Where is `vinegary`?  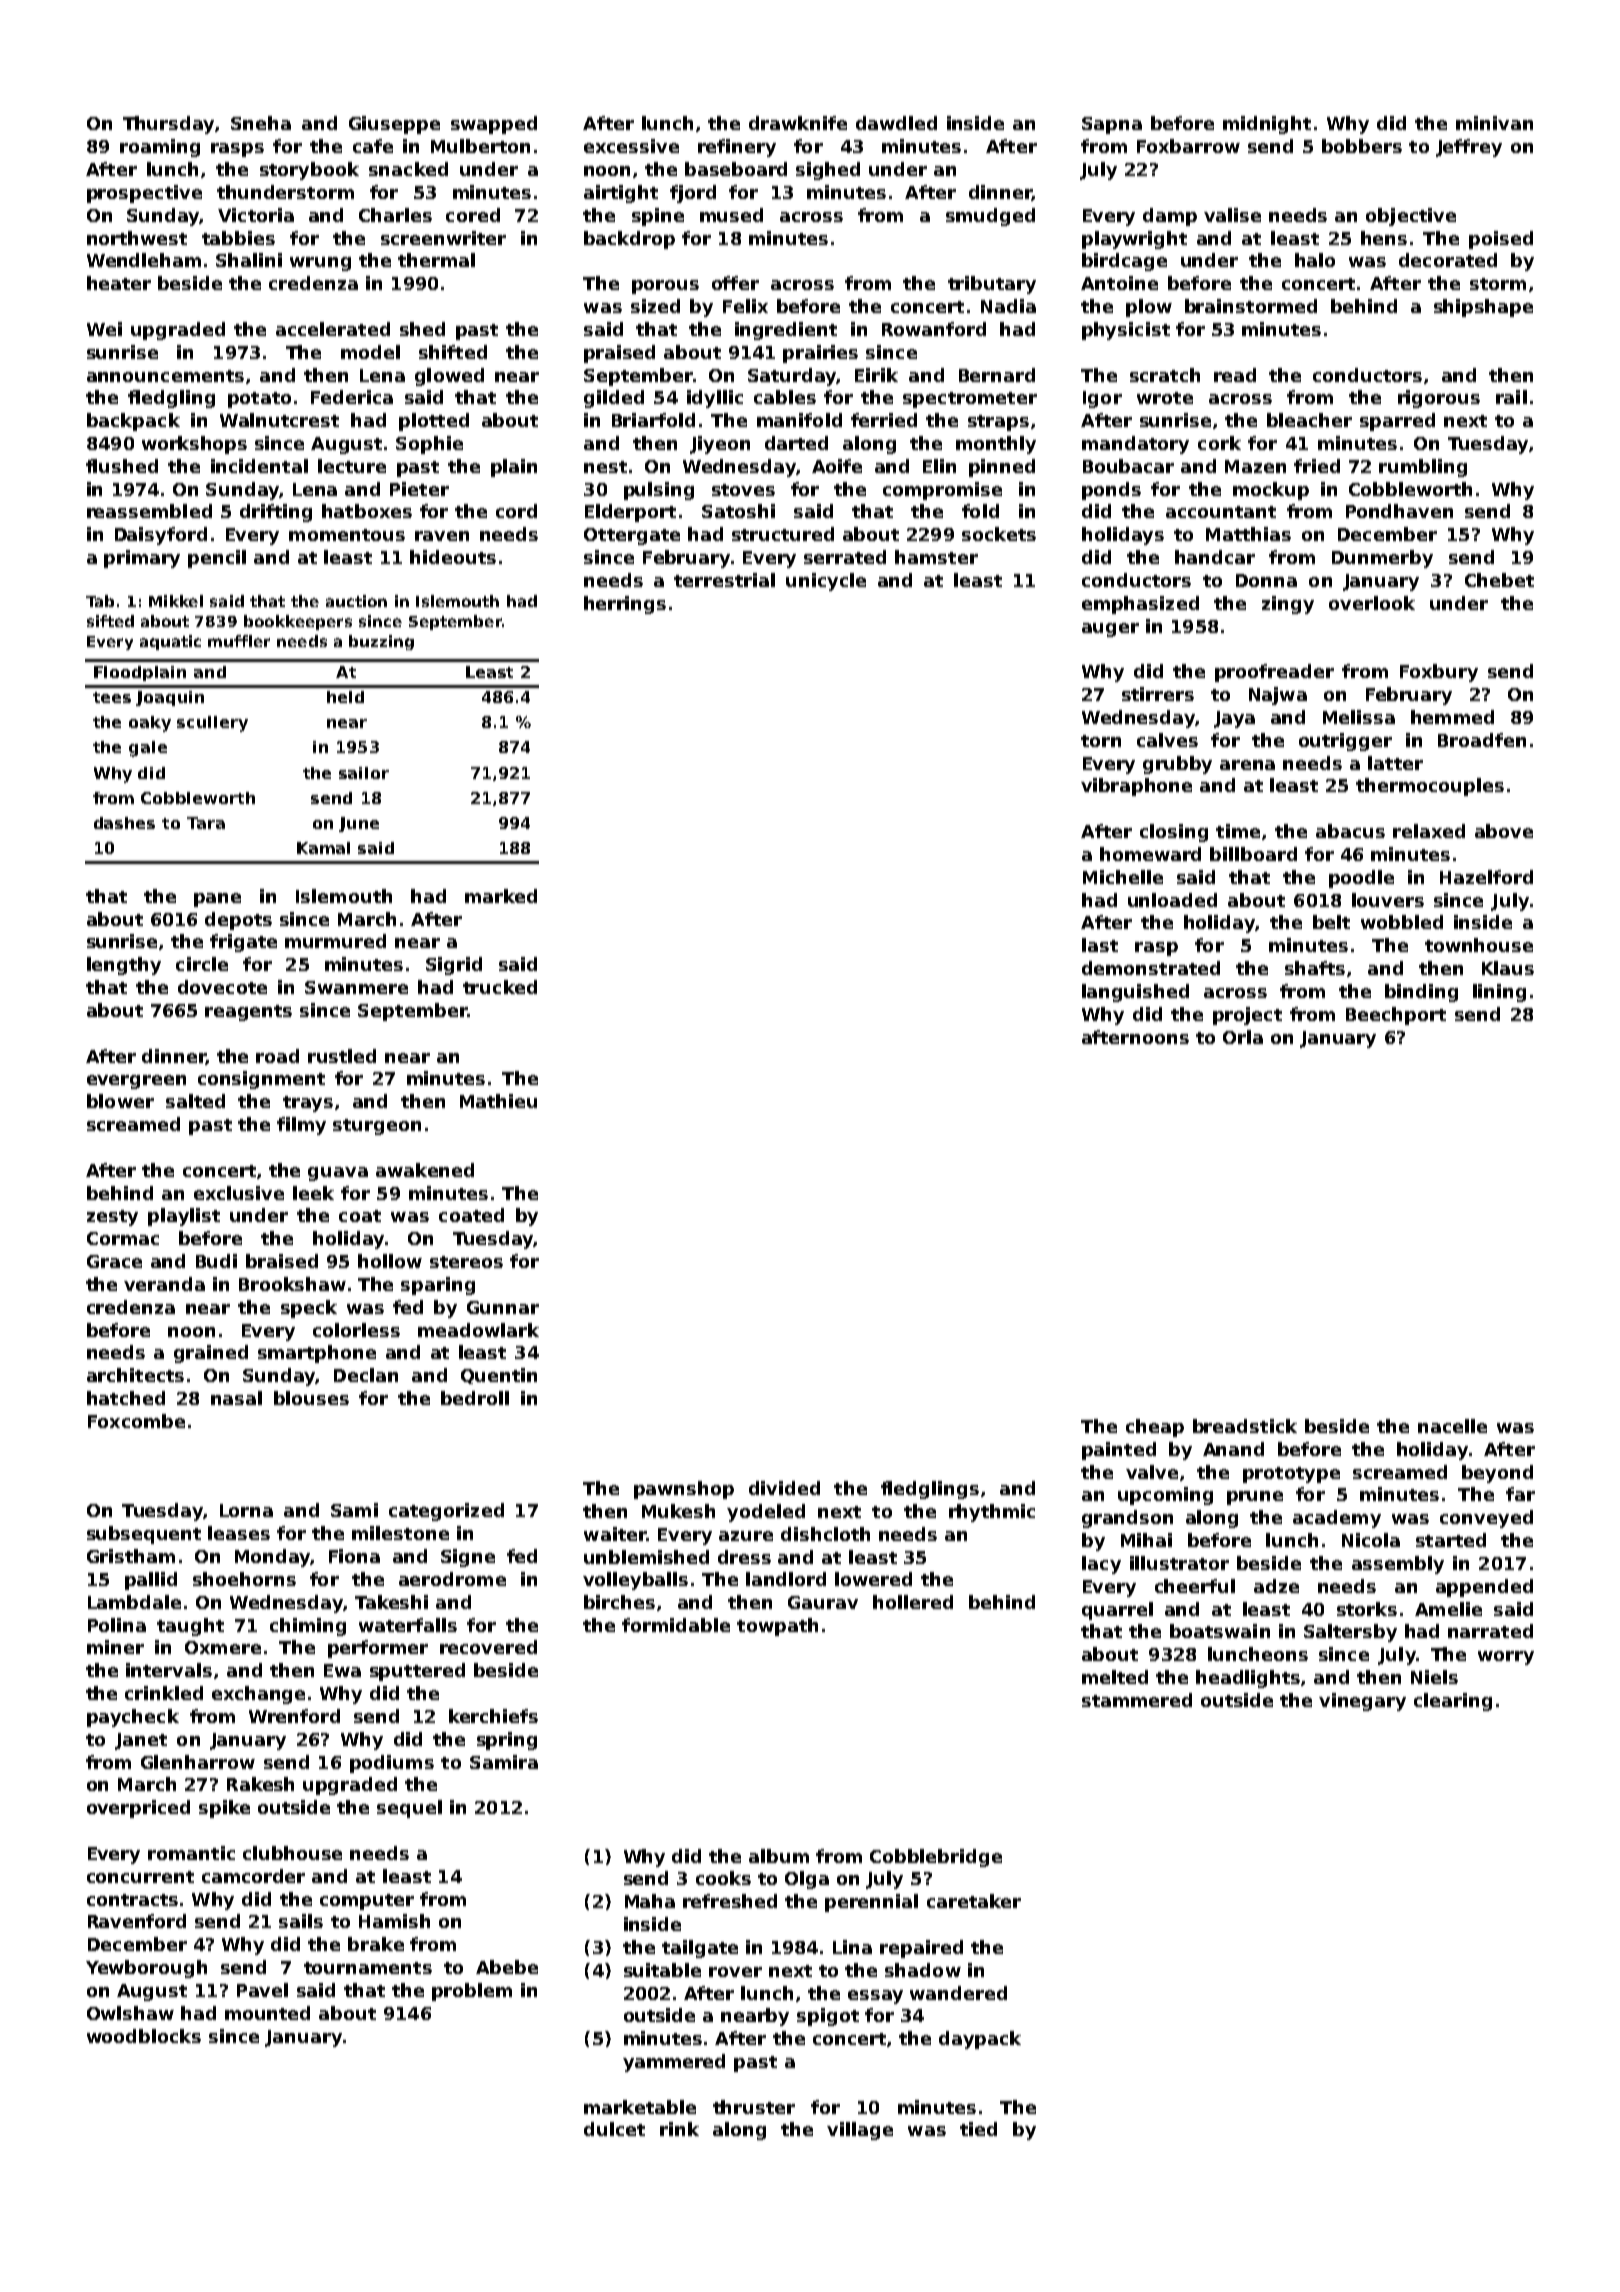 vinegary is located at coordinates (1362, 1702).
